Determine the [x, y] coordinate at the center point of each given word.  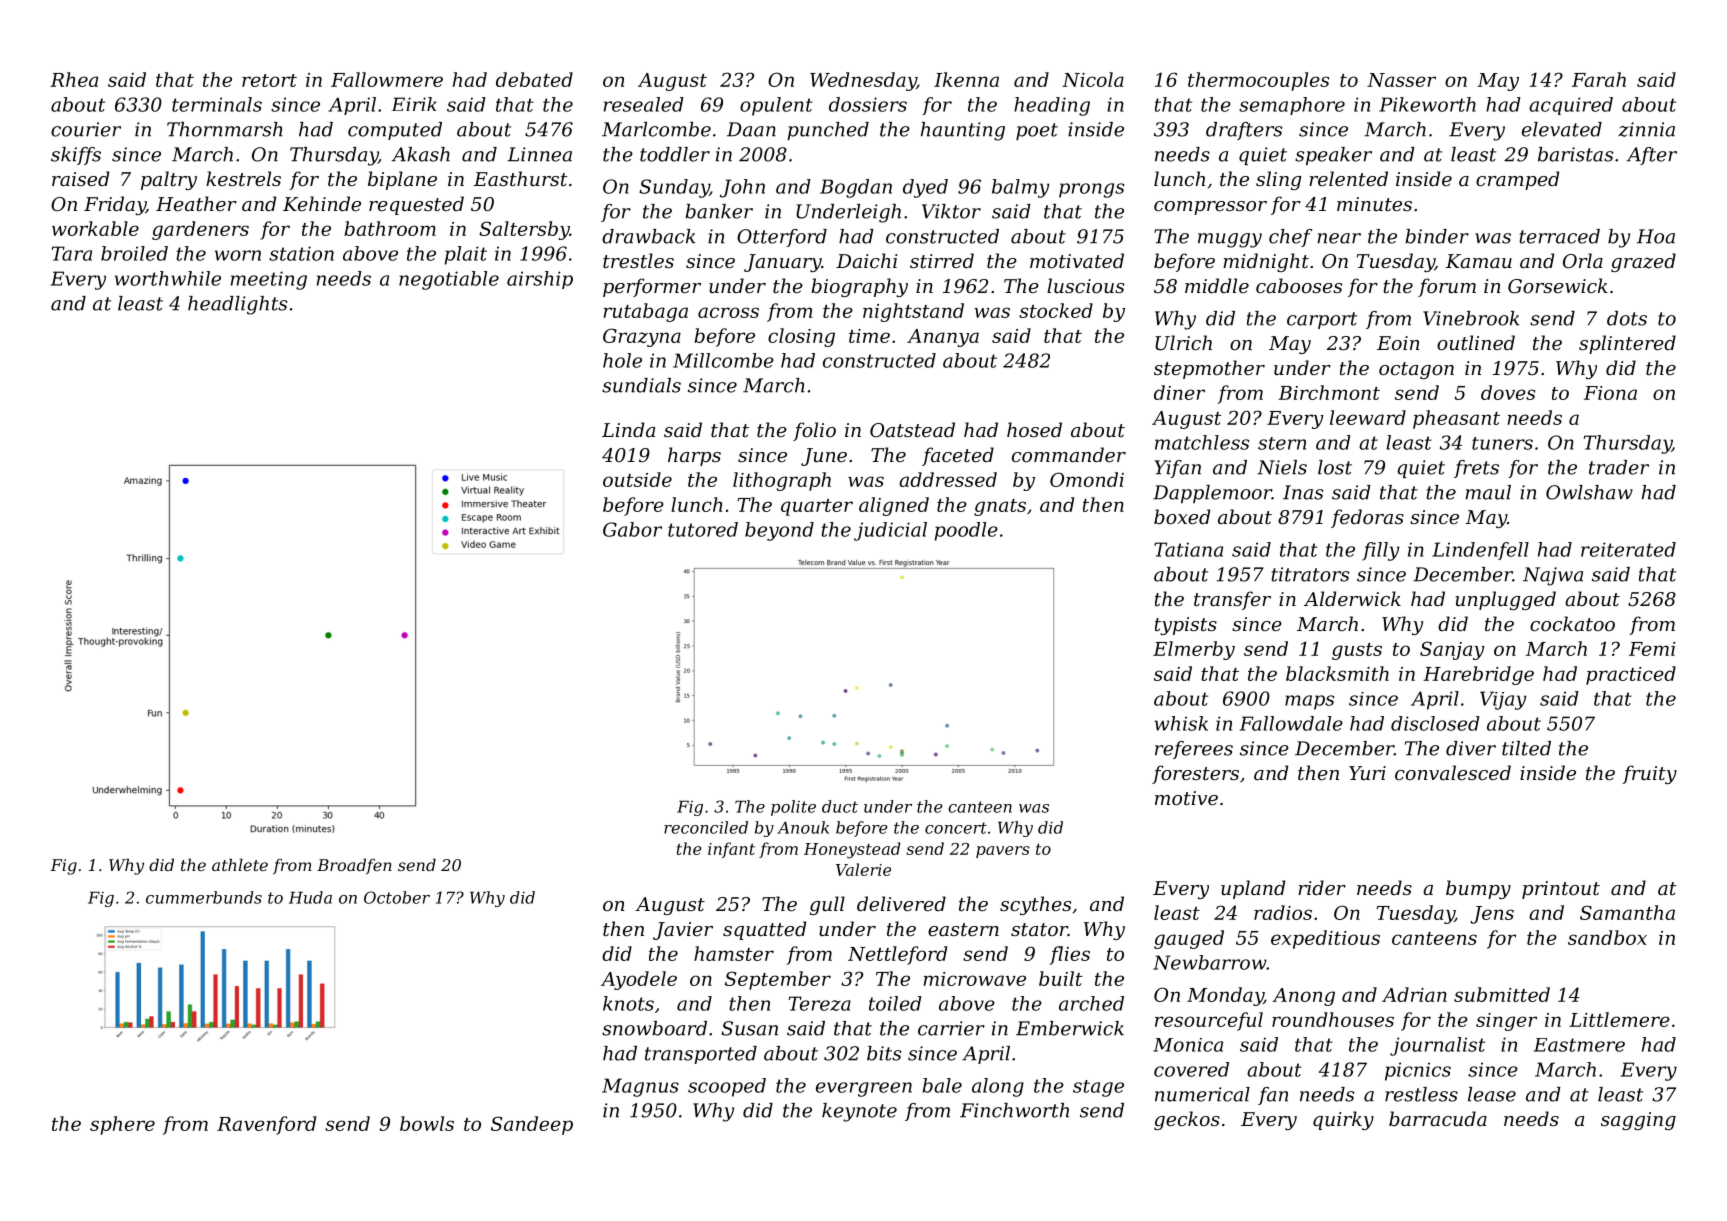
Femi [1652, 649]
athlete [240, 864]
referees [1194, 750]
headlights [237, 305]
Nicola [1093, 79]
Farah [1599, 79]
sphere [122, 1125]
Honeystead [852, 850]
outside [637, 479]
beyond [779, 531]
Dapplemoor [1212, 494]
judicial [890, 531]
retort [269, 80]
